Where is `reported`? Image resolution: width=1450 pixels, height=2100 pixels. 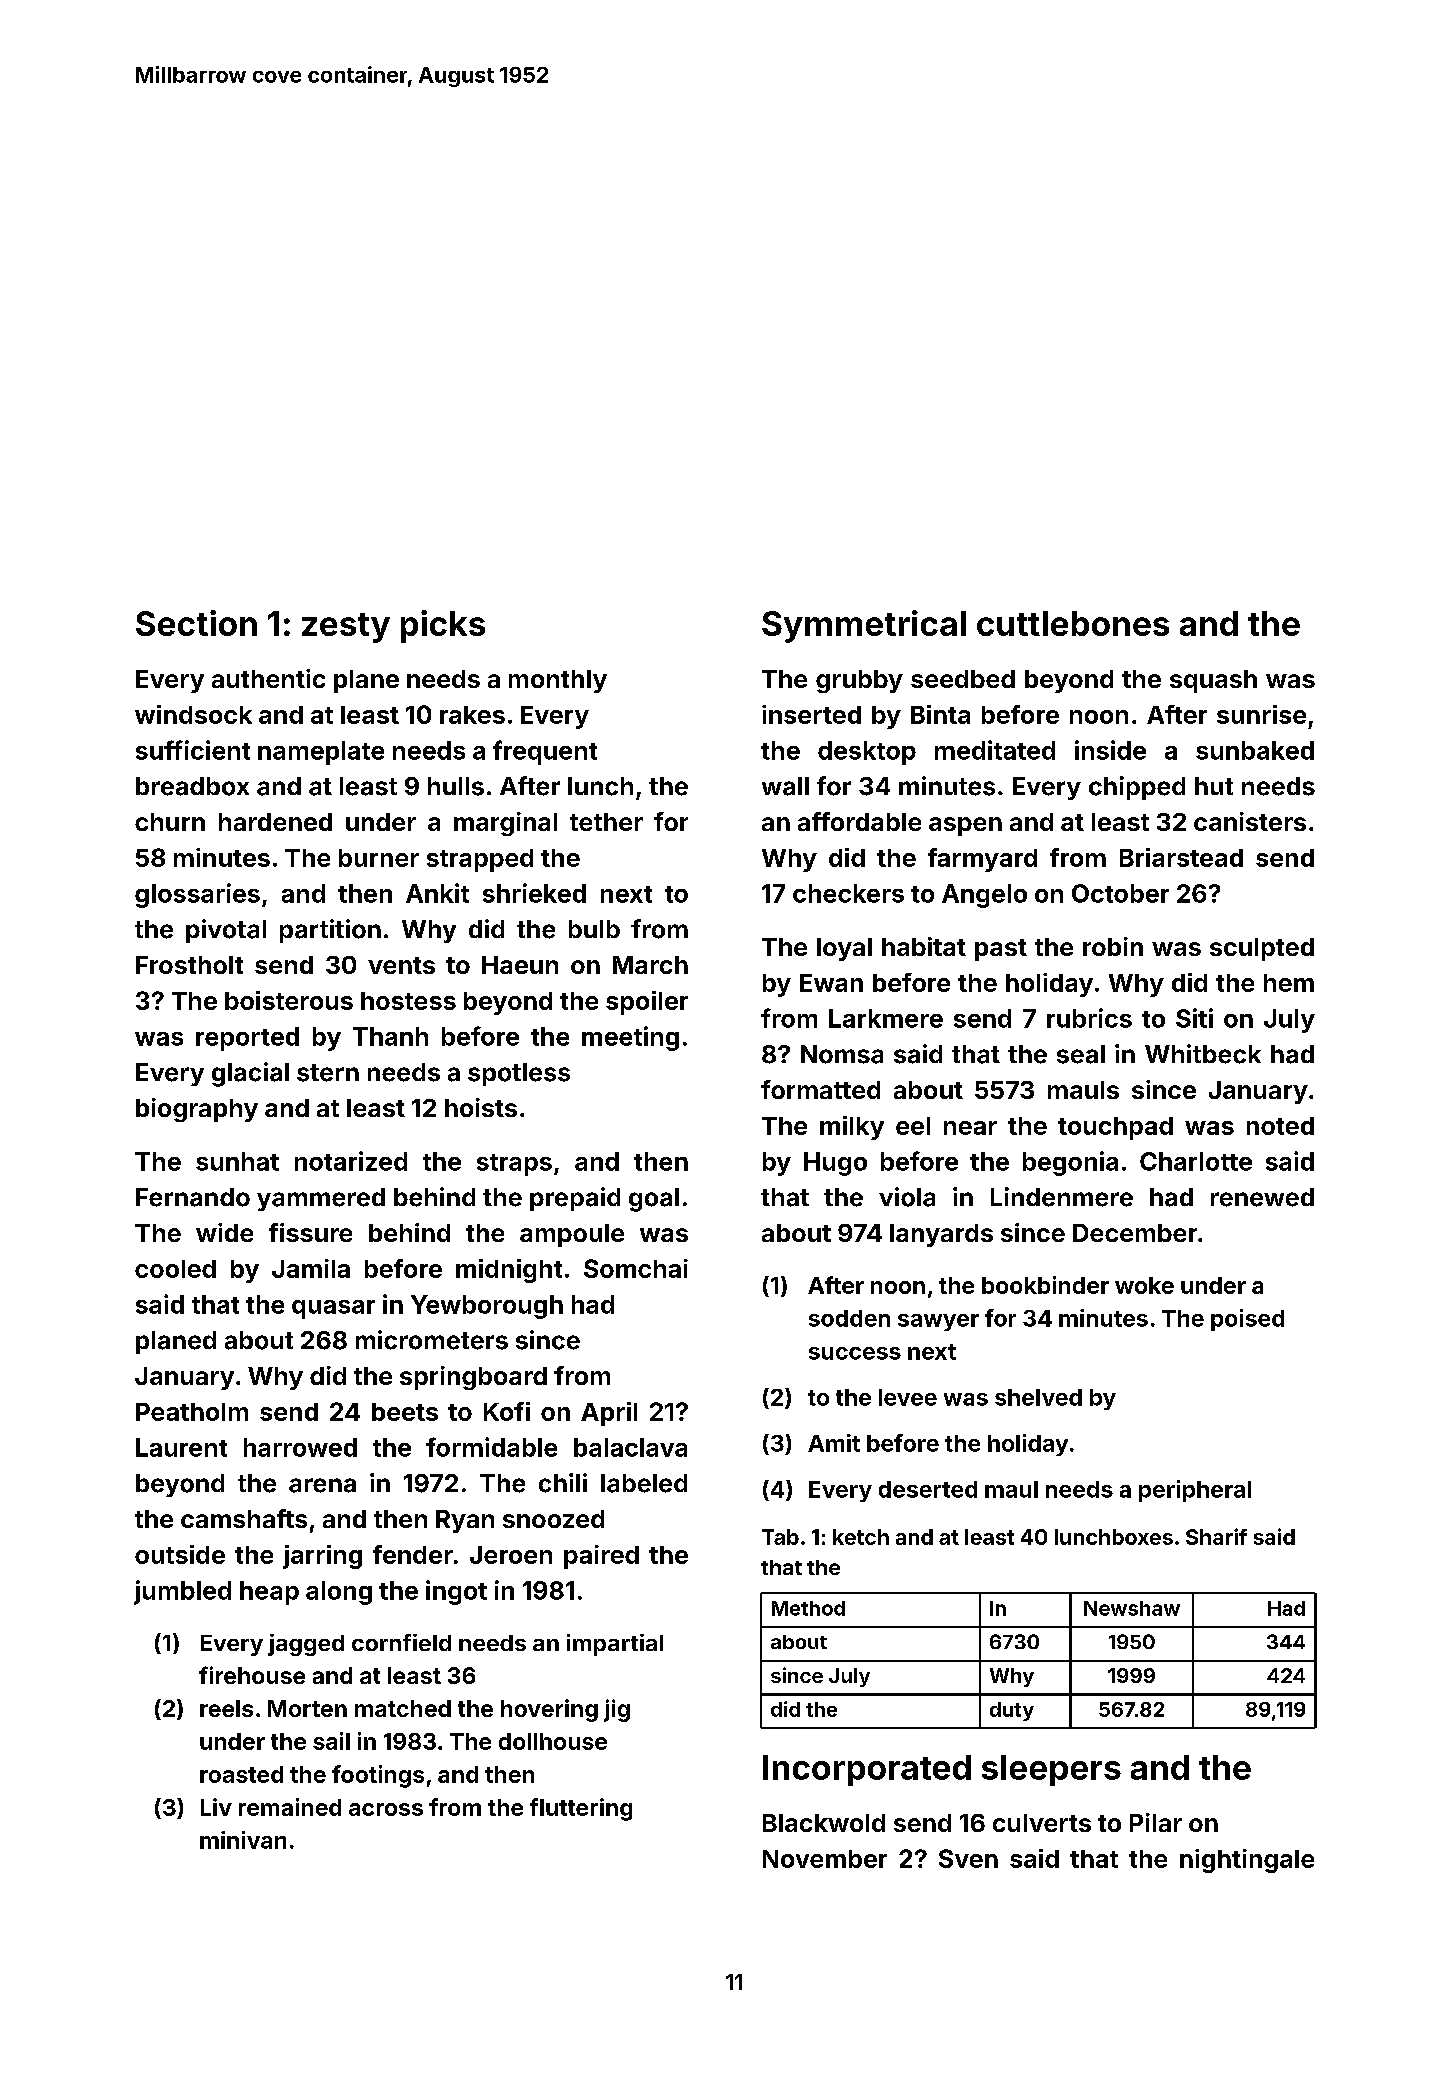
reported is located at coordinates (247, 1039).
